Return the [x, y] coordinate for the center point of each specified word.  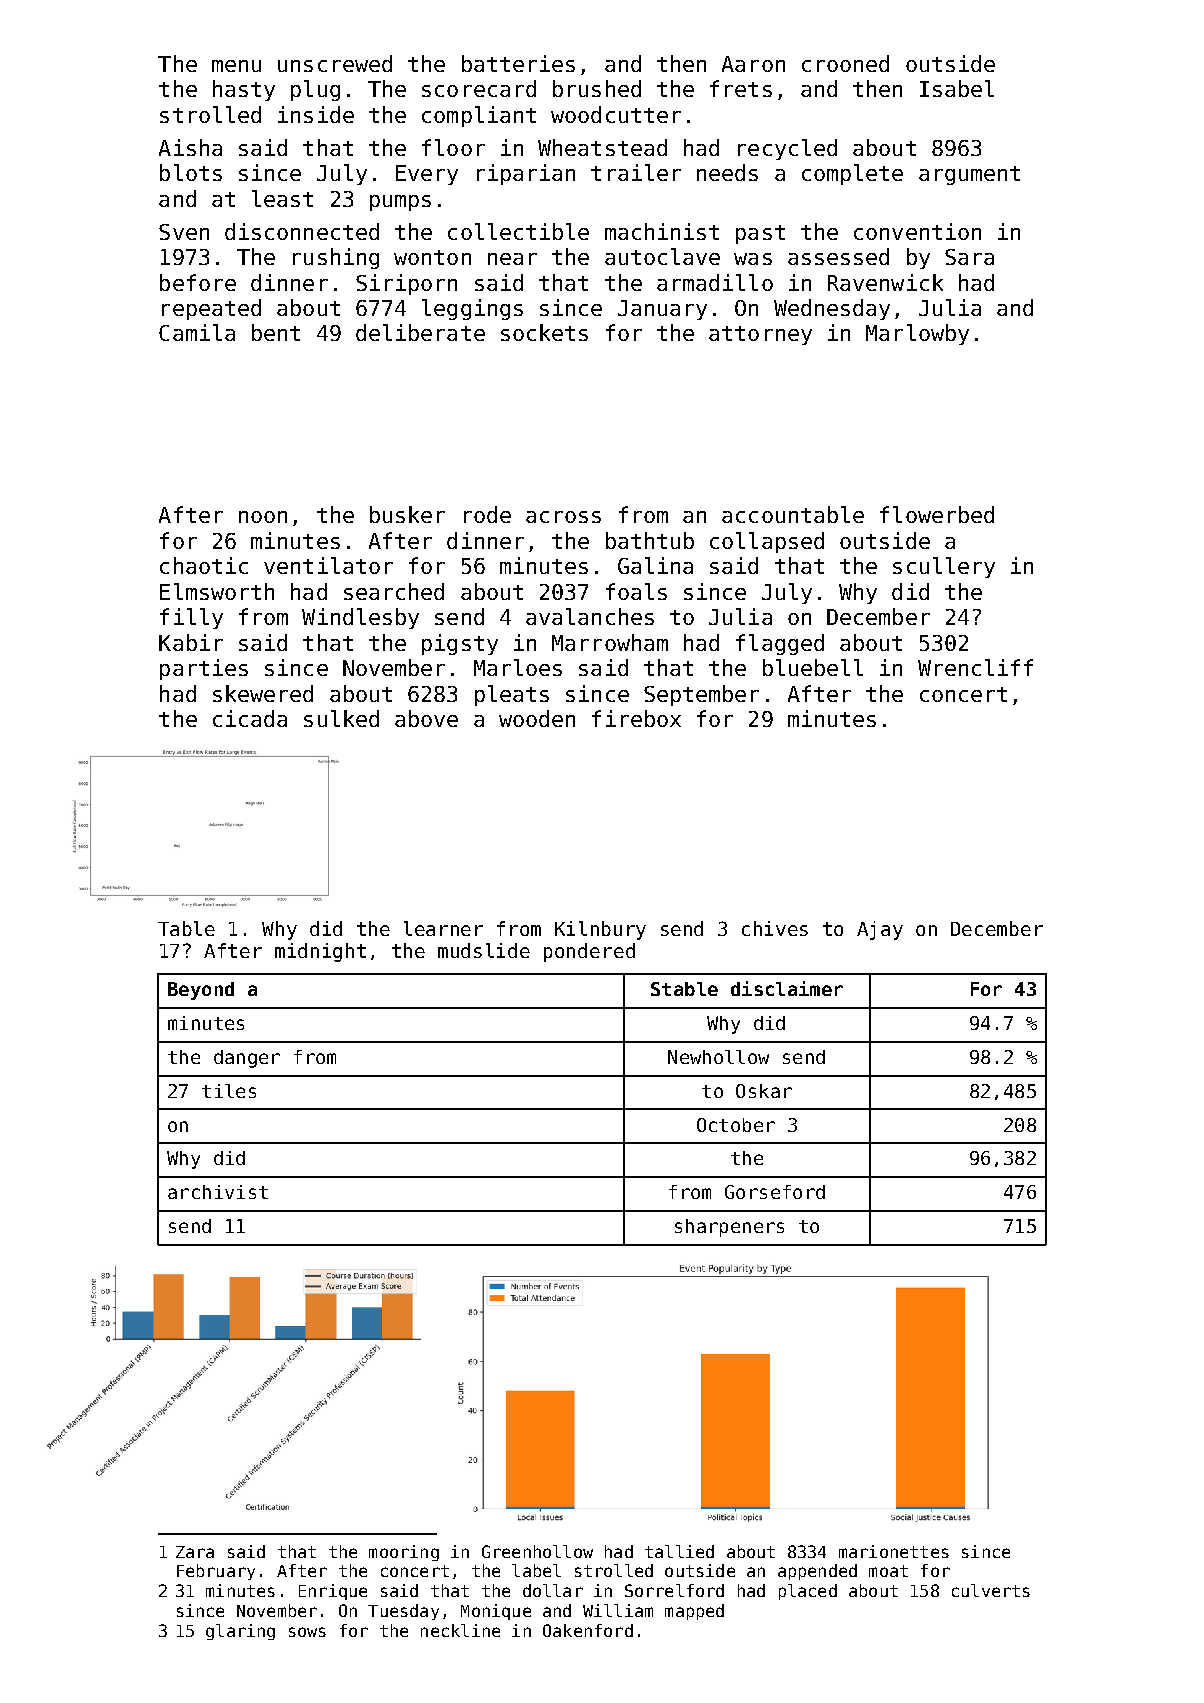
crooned [845, 63]
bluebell [813, 667]
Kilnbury [600, 930]
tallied [679, 1551]
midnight [320, 952]
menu [236, 66]
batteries [518, 63]
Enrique [333, 1592]
